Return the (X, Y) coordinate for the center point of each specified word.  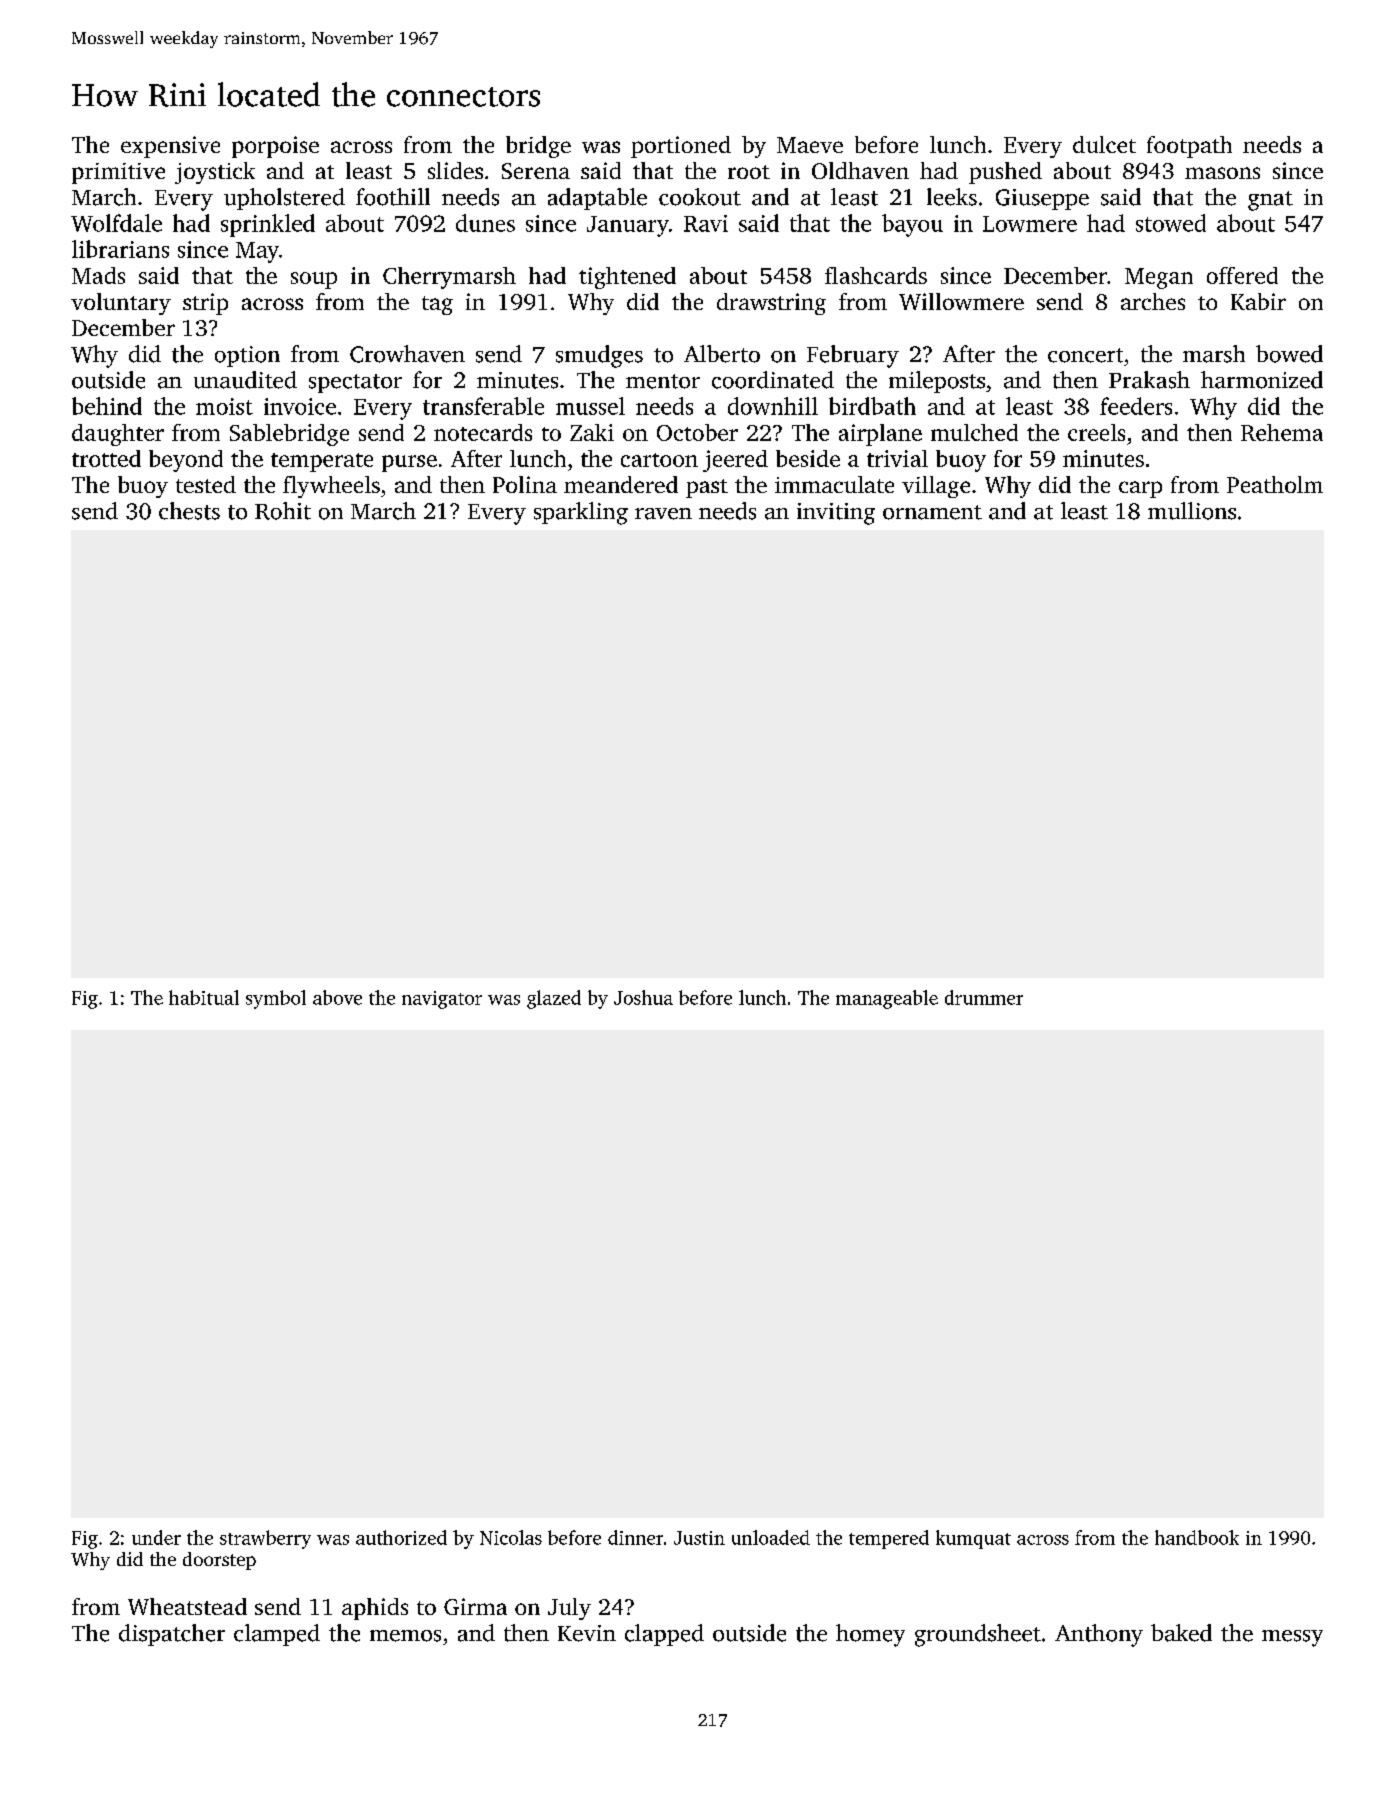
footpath (1189, 147)
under (156, 1537)
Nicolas (511, 1537)
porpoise (275, 147)
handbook (1197, 1537)
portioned (681, 147)
